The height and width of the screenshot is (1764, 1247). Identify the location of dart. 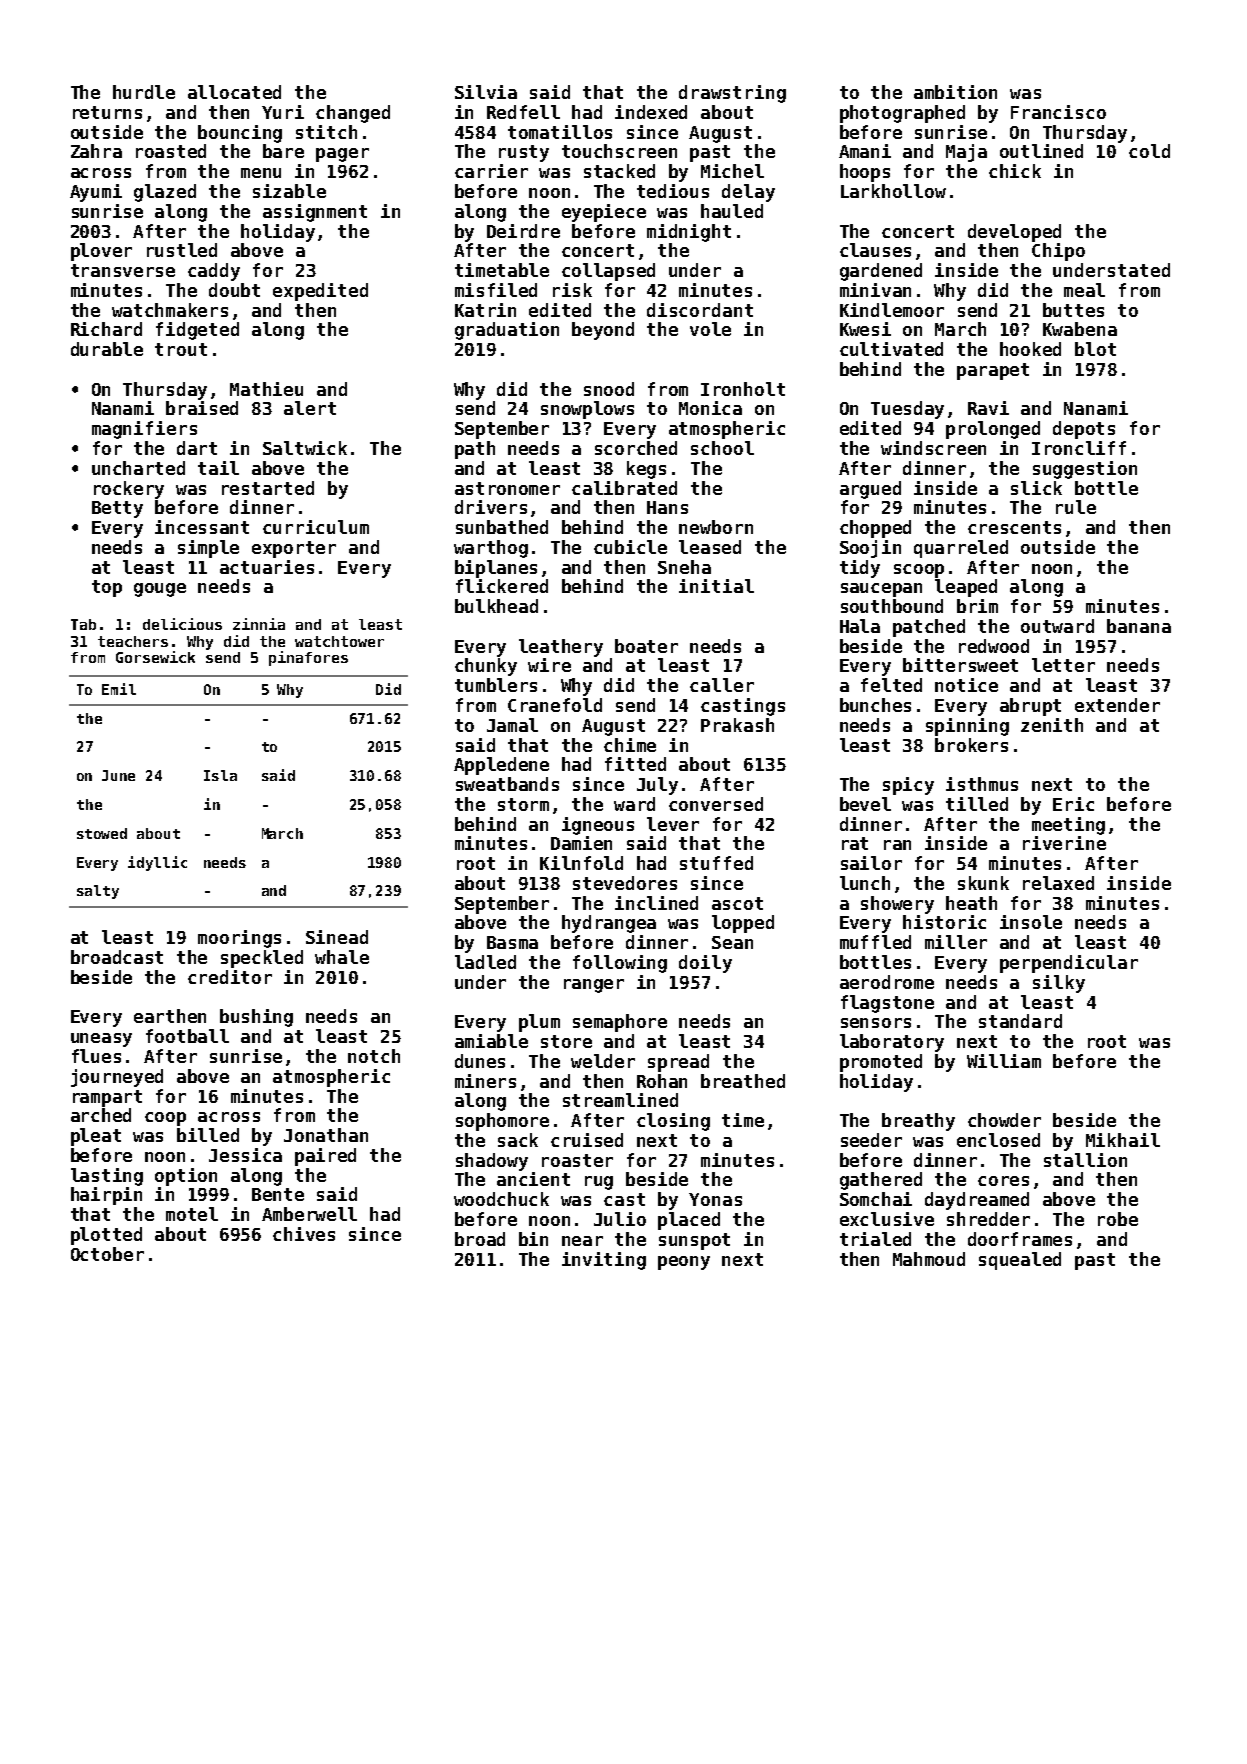
(197, 448).
